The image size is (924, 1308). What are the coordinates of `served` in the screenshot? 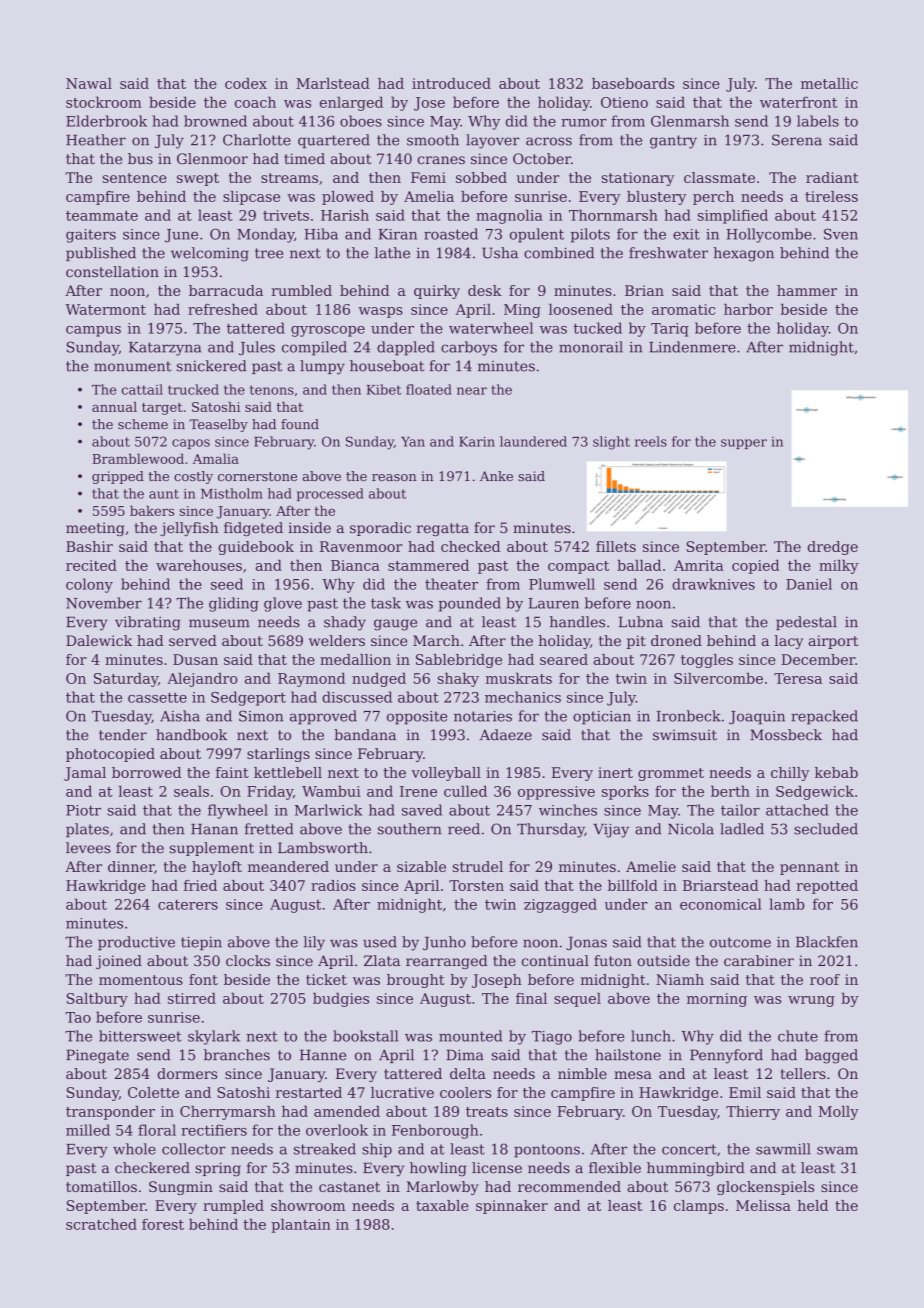 It's located at (193, 640).
